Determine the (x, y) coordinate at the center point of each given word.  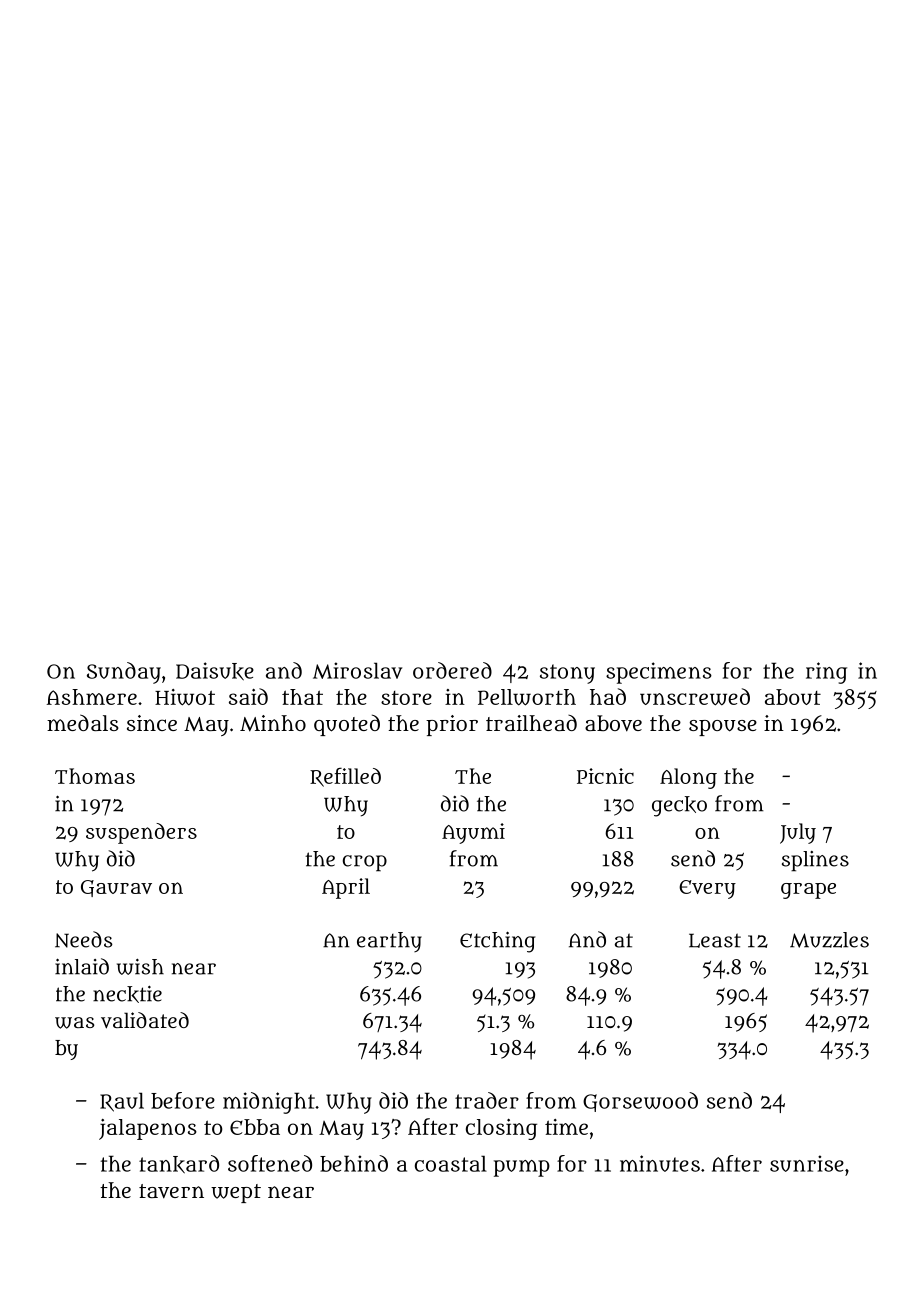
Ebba (255, 1127)
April (346, 888)
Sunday (124, 673)
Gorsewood (640, 1102)
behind (354, 1163)
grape (808, 891)
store (406, 698)
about (793, 697)
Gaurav (116, 888)
